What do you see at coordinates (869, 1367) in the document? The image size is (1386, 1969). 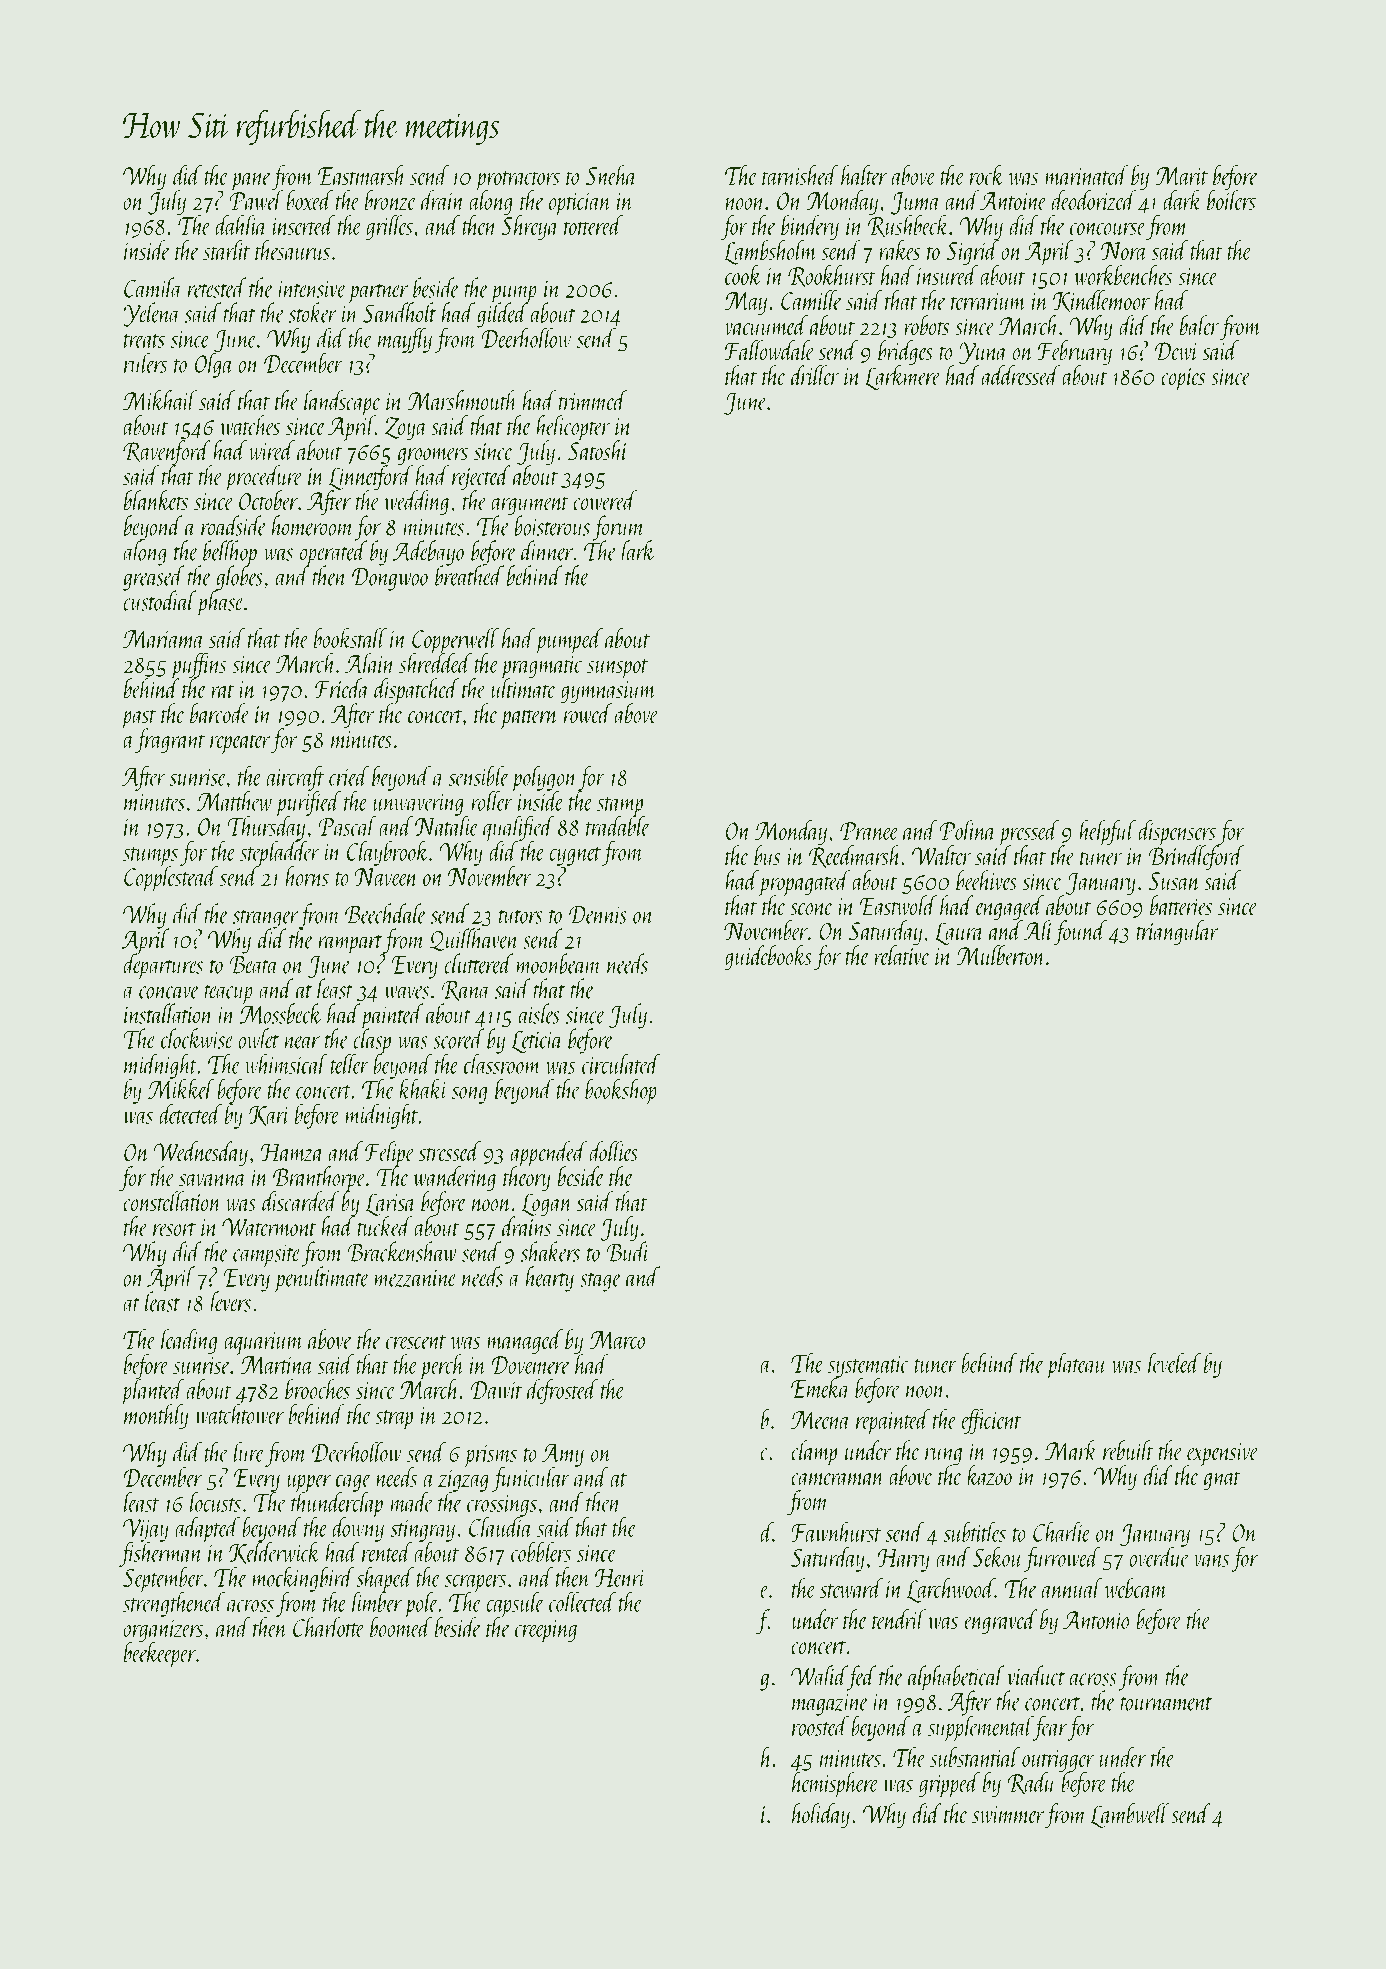 I see `systematic` at bounding box center [869, 1367].
